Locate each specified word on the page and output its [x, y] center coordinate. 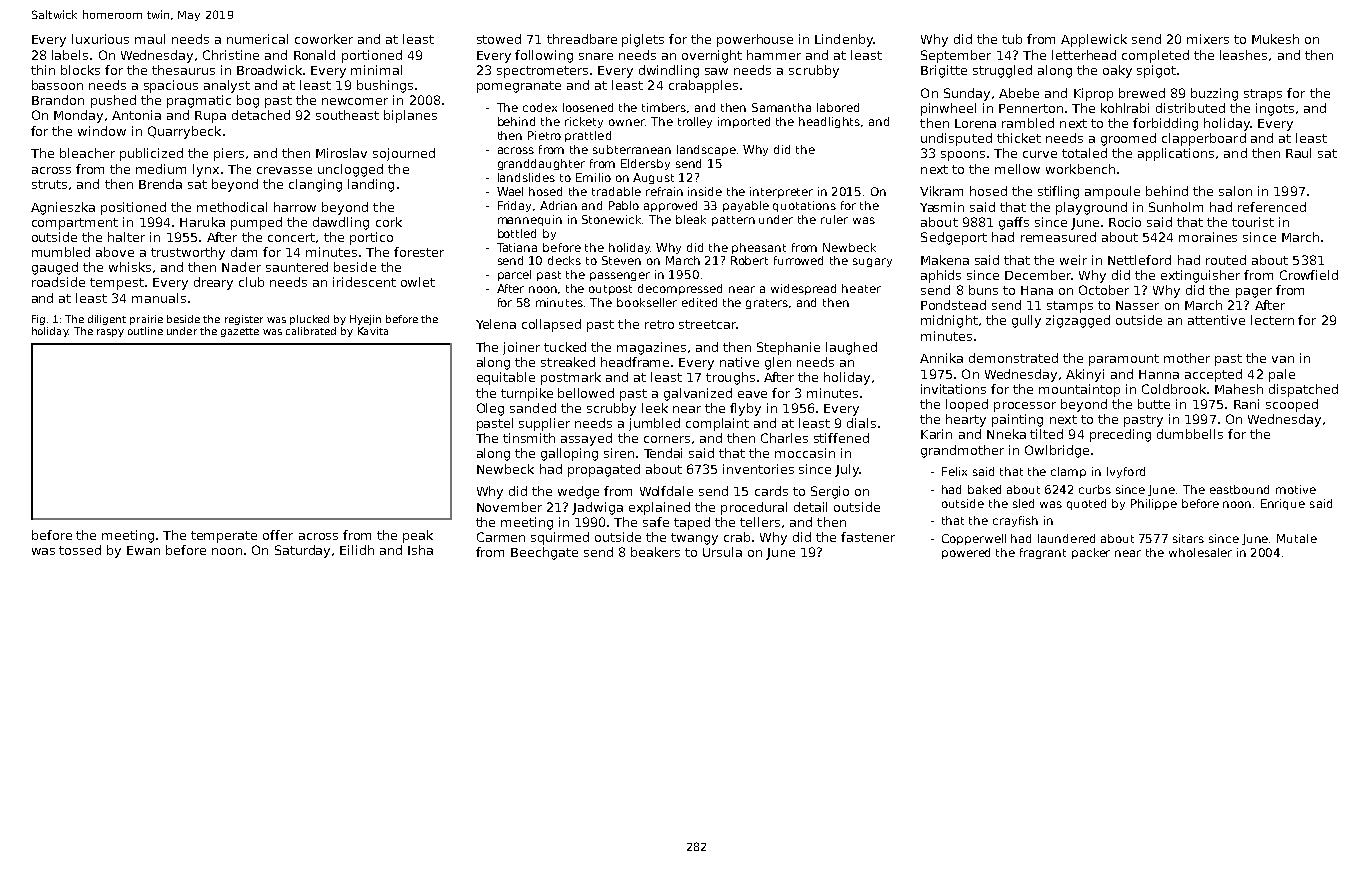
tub [1012, 39]
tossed [80, 550]
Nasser [1137, 305]
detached [261, 115]
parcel [514, 275]
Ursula [722, 552]
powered [966, 553]
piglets [643, 40]
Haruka [202, 222]
